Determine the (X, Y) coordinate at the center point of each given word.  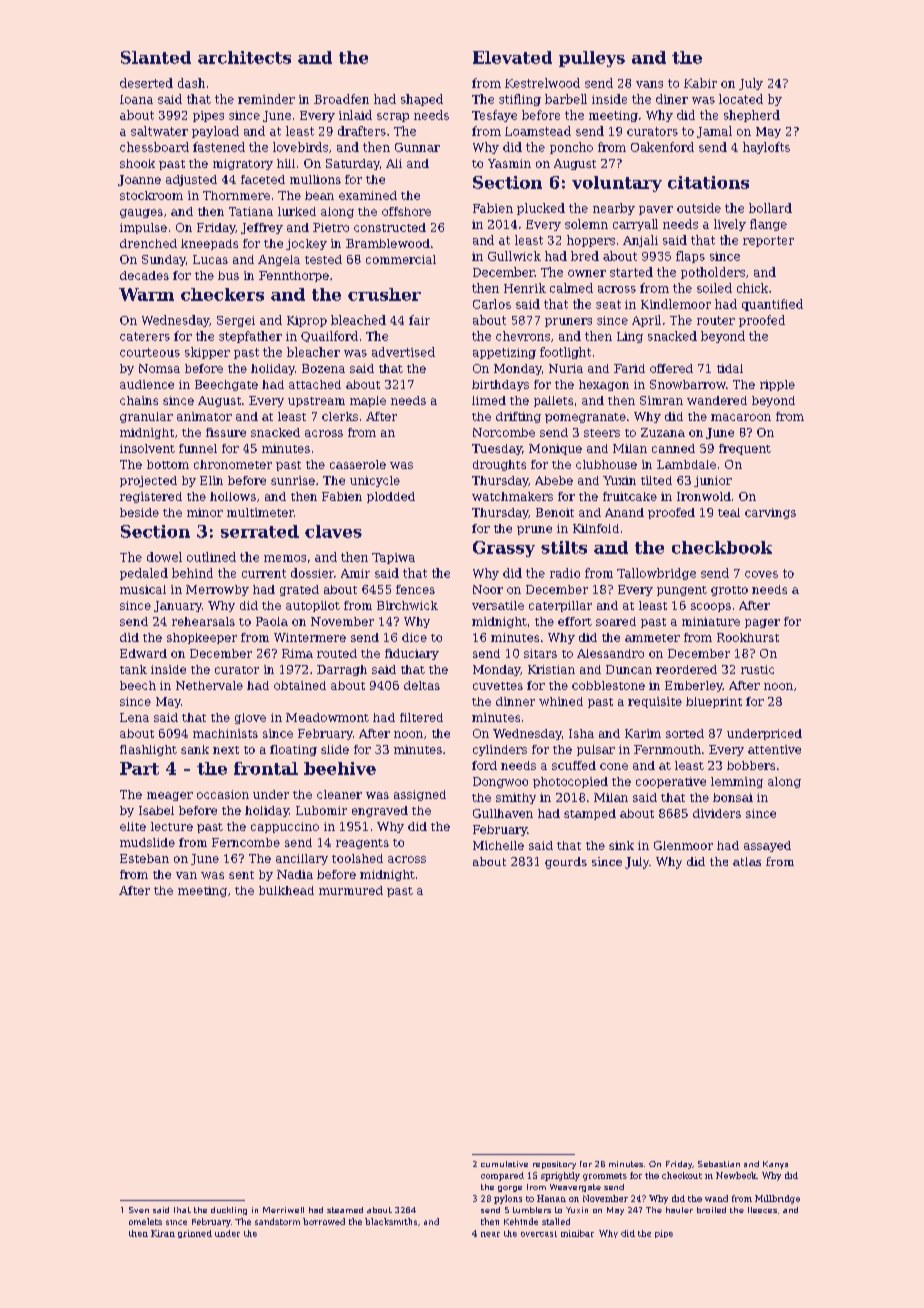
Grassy (504, 549)
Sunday (164, 260)
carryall (635, 225)
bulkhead (286, 890)
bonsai (733, 797)
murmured (351, 890)
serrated (260, 531)
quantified (772, 305)
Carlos (492, 304)
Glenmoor (683, 845)
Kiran (163, 1233)
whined (561, 701)
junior (713, 481)
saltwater (159, 131)
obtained (300, 685)
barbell (566, 99)
